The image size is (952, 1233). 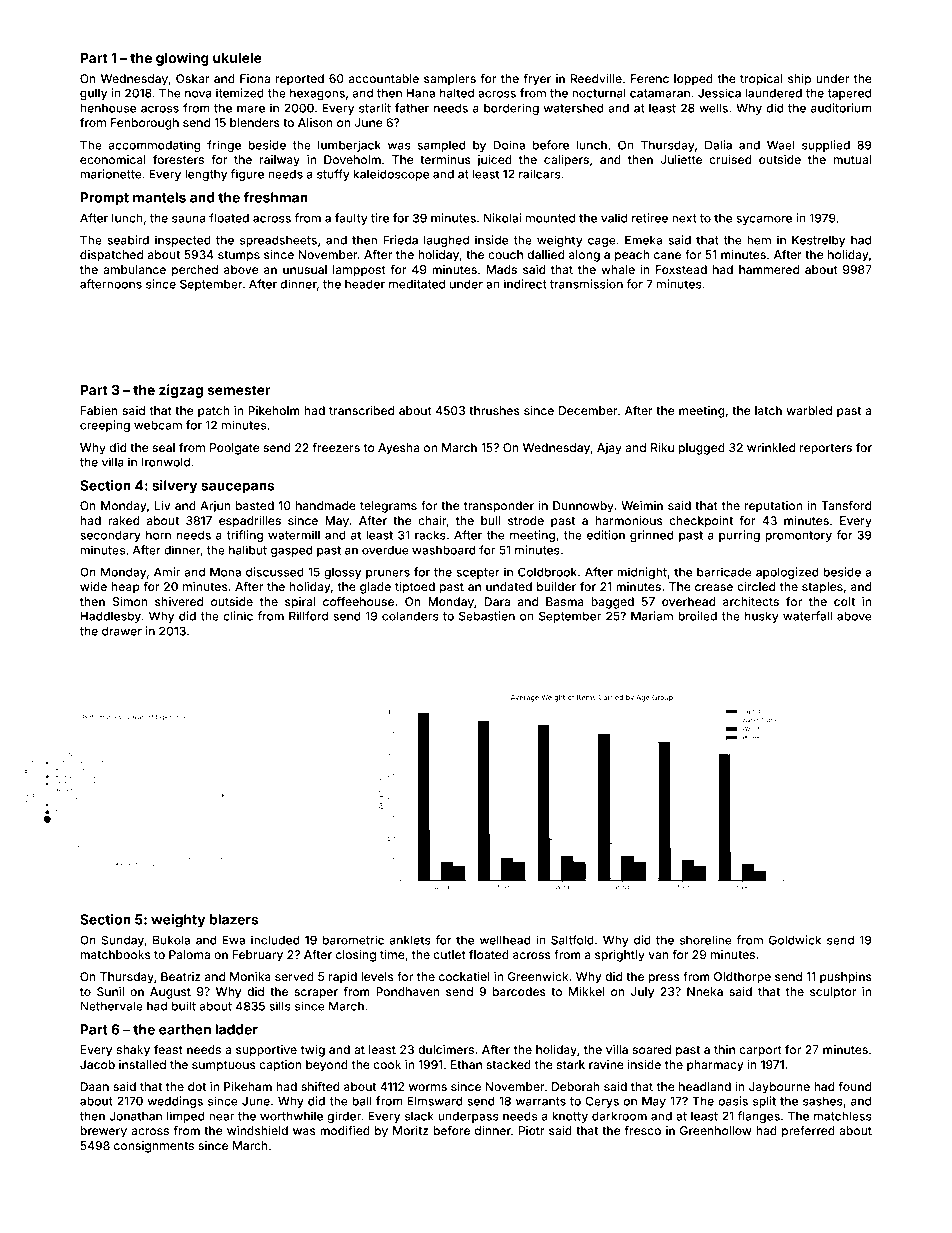 I want to click on matchbooks, so click(x=115, y=954).
